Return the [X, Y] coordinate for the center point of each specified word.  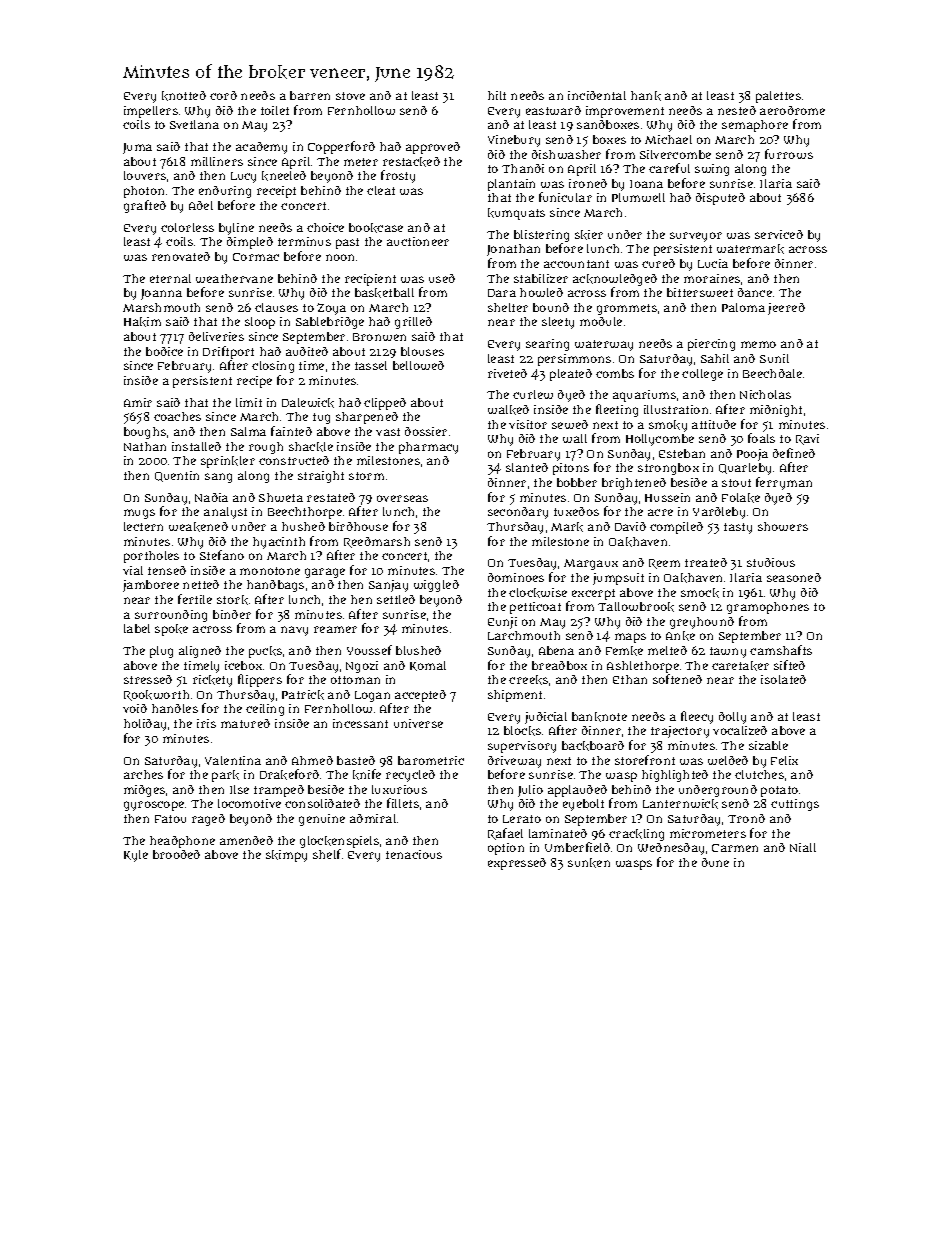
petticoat [535, 608]
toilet [275, 110]
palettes [778, 97]
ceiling [265, 710]
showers [783, 526]
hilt [497, 95]
